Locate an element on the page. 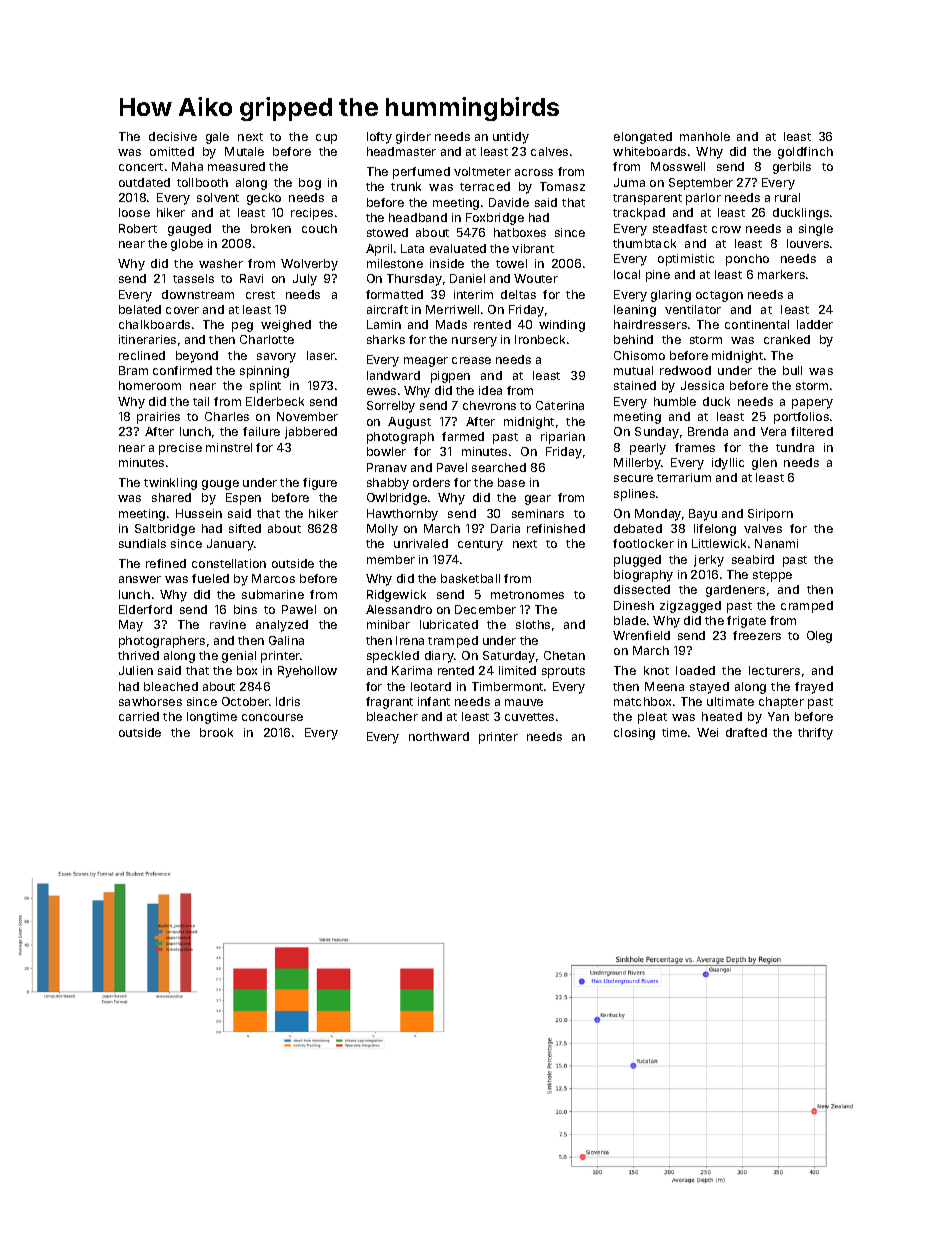 The width and height of the image is (952, 1233). Dinesh is located at coordinates (634, 605).
